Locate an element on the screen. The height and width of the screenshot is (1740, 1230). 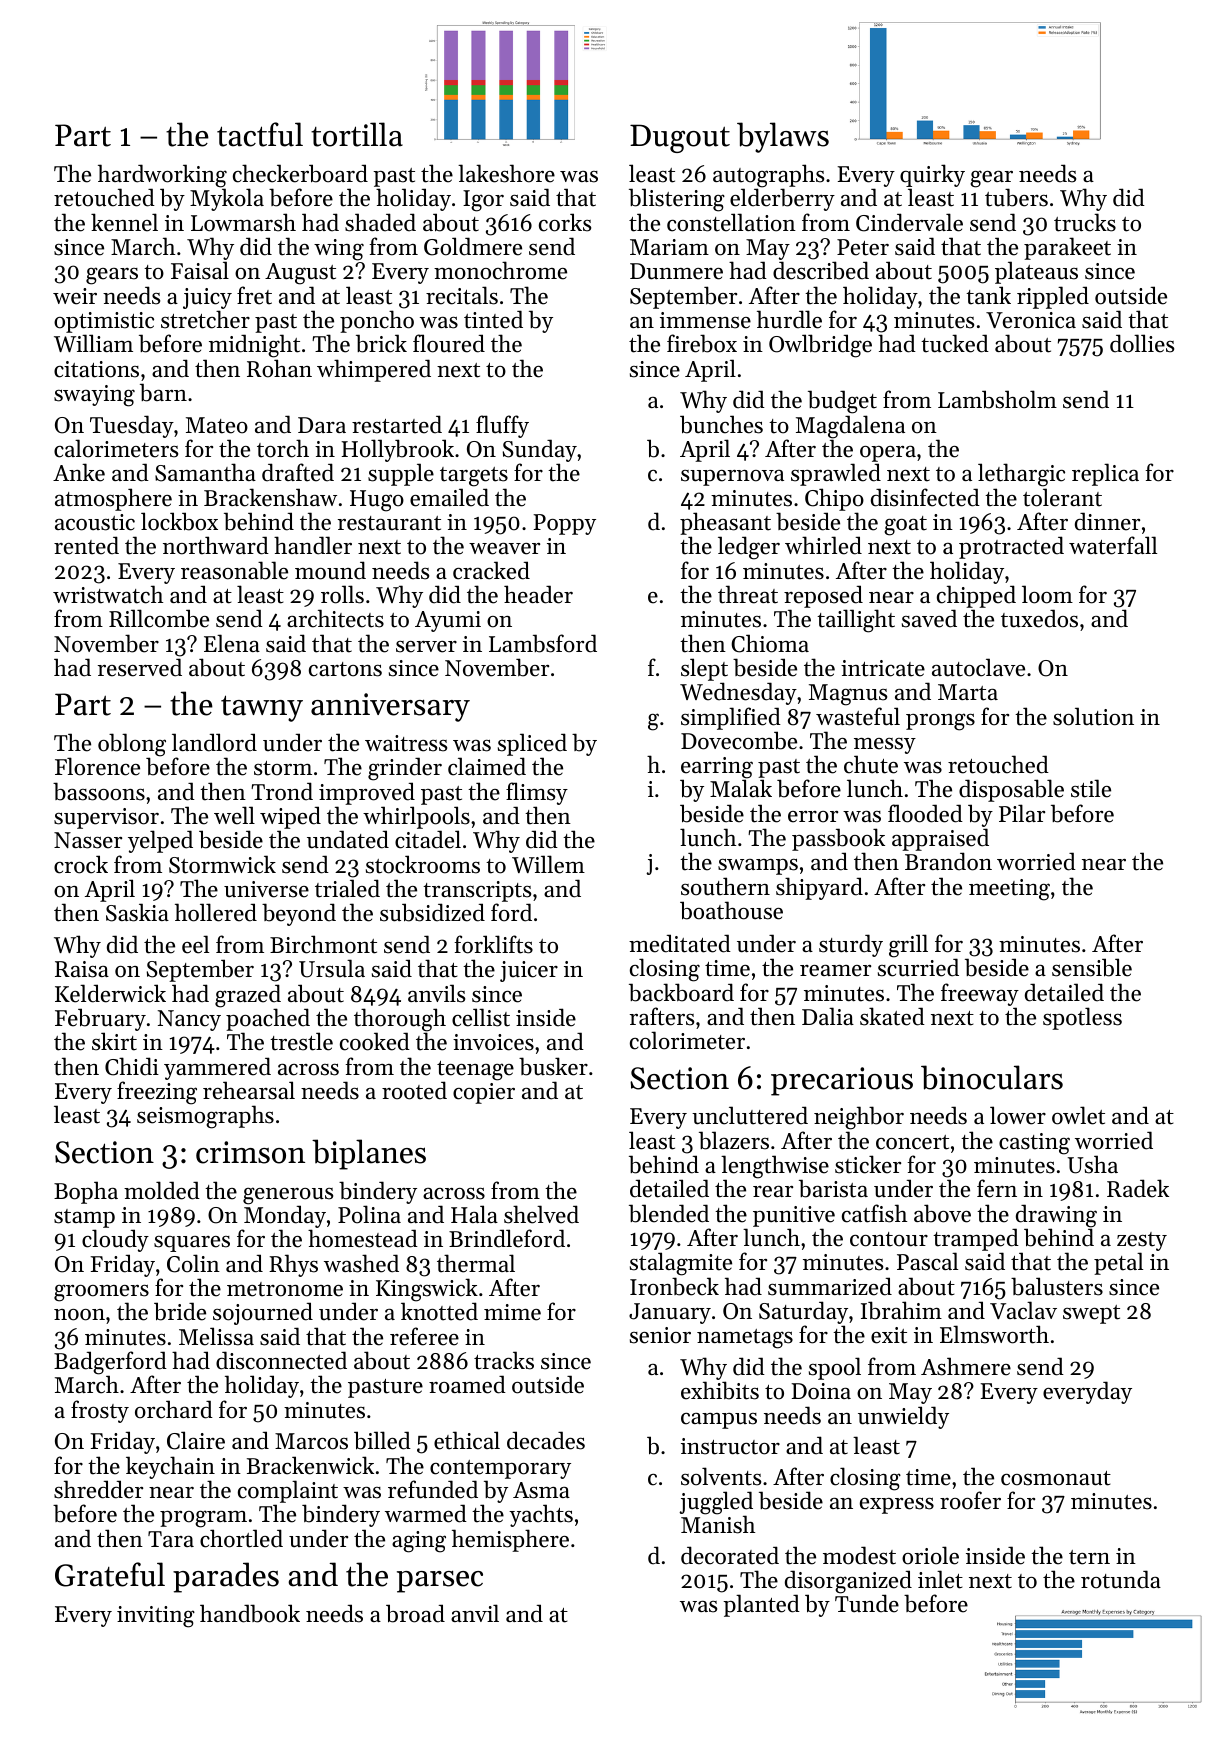
inviting is located at coordinates (156, 1617).
